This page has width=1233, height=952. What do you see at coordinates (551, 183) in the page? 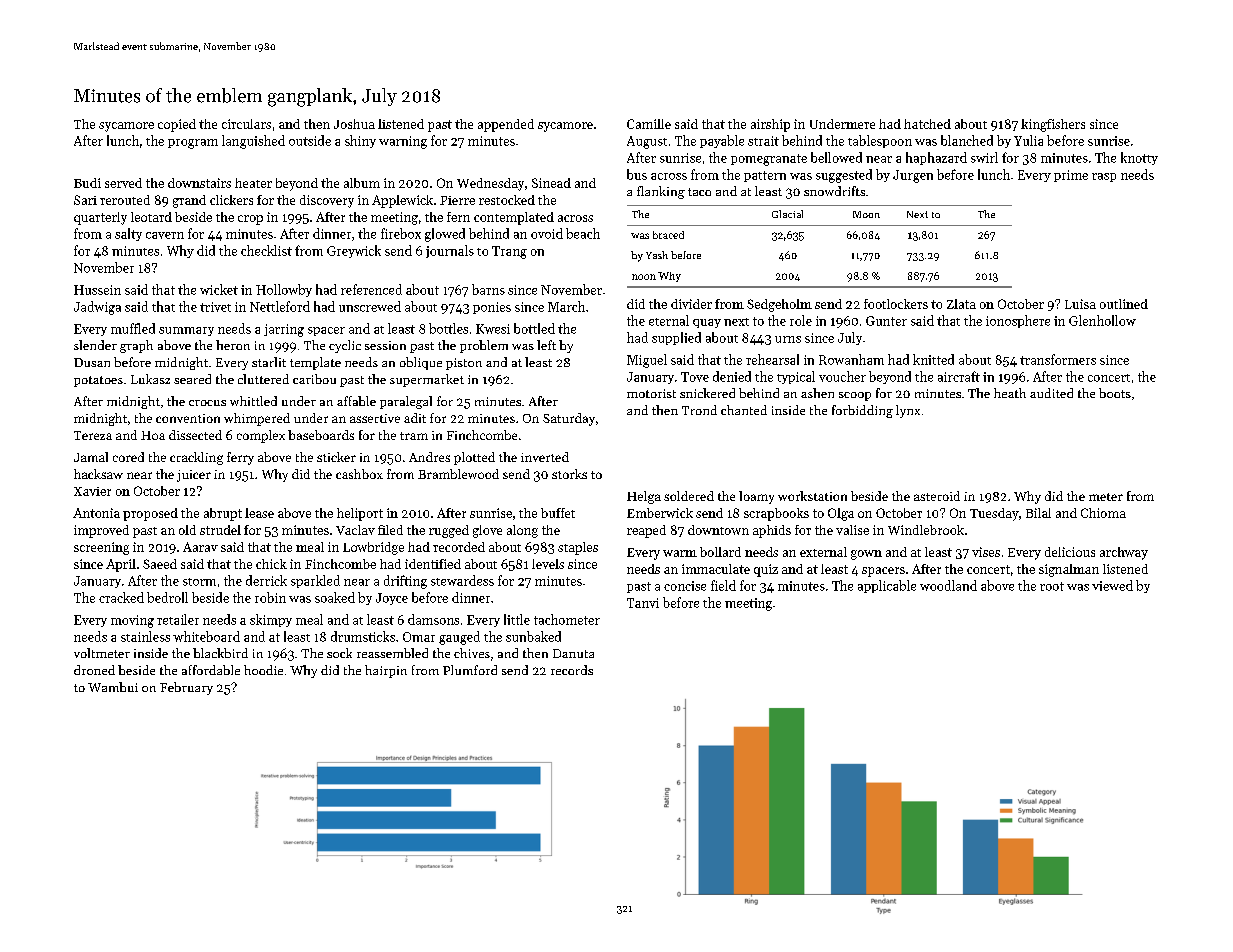
I see `Sinead` at bounding box center [551, 183].
